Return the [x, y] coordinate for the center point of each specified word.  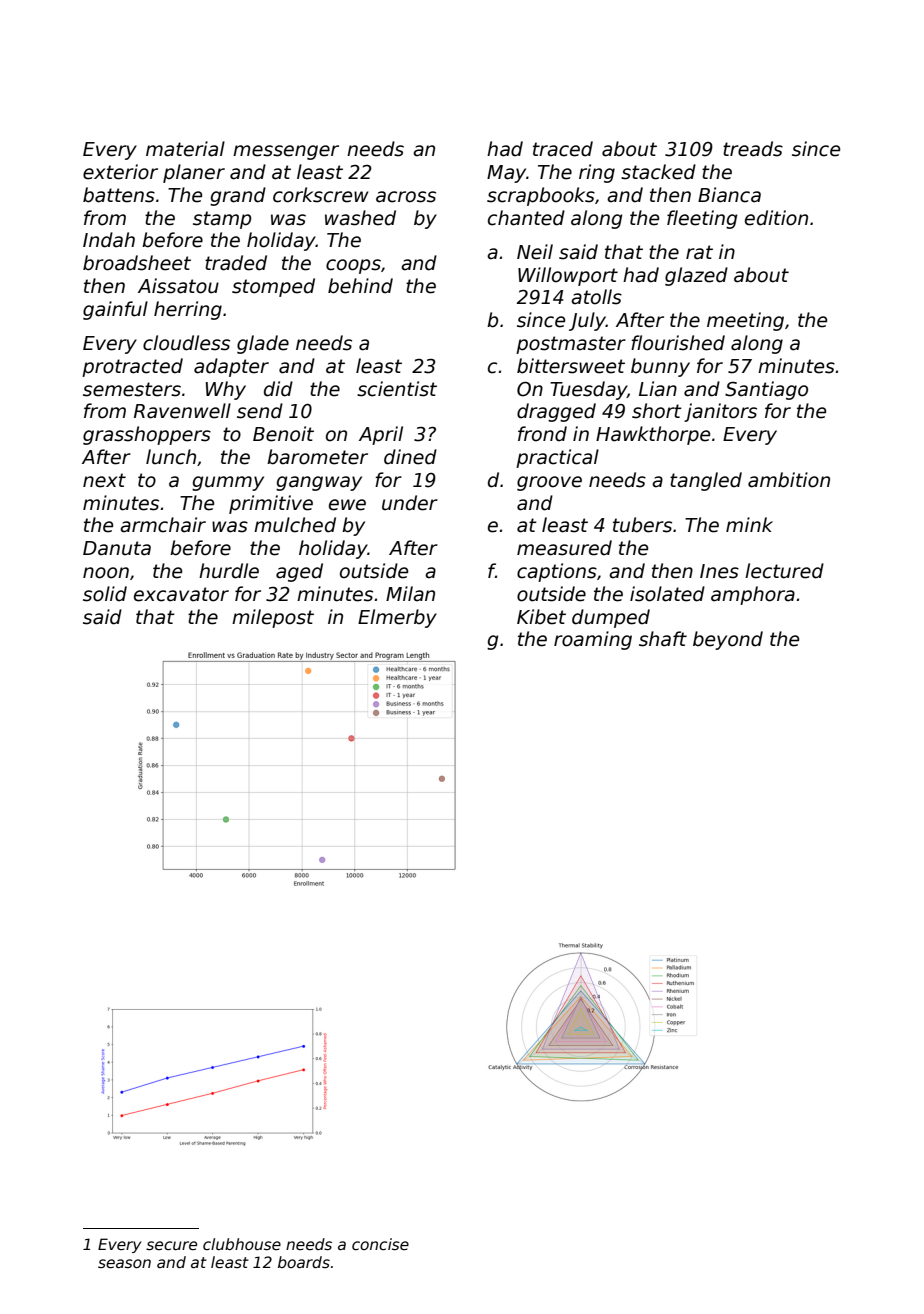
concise [380, 1244]
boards [304, 1262]
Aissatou [178, 286]
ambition [789, 480]
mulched [295, 525]
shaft [663, 639]
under [410, 503]
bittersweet [571, 366]
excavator [181, 594]
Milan [410, 594]
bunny [660, 367]
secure [171, 1245]
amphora [753, 595]
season [124, 1263]
